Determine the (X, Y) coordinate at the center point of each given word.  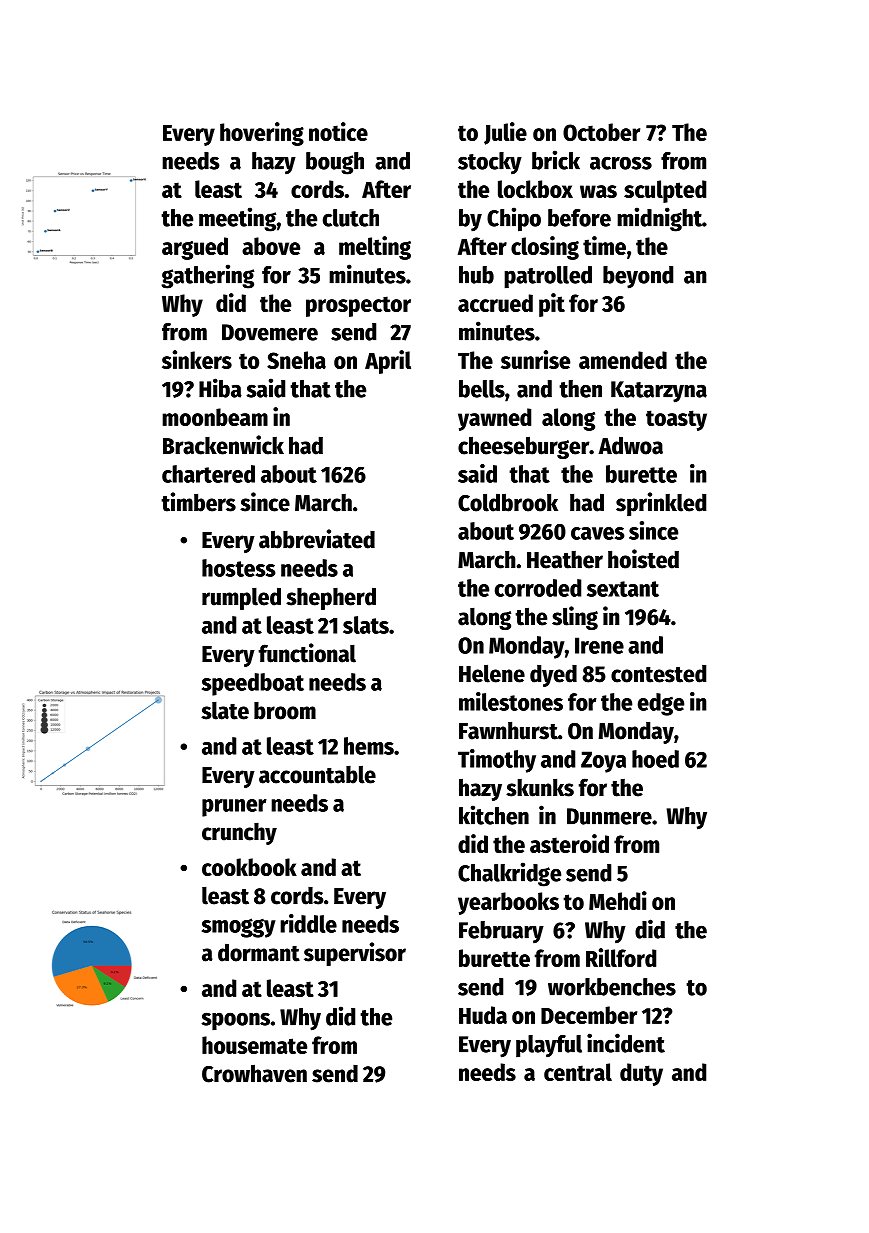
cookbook (249, 867)
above (271, 246)
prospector (358, 306)
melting (375, 248)
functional (307, 653)
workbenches (612, 987)
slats (366, 625)
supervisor (355, 954)
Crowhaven (254, 1073)
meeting (237, 219)
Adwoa (630, 445)
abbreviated (317, 539)
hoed (655, 759)
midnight (659, 219)
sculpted (665, 191)
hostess (239, 568)
